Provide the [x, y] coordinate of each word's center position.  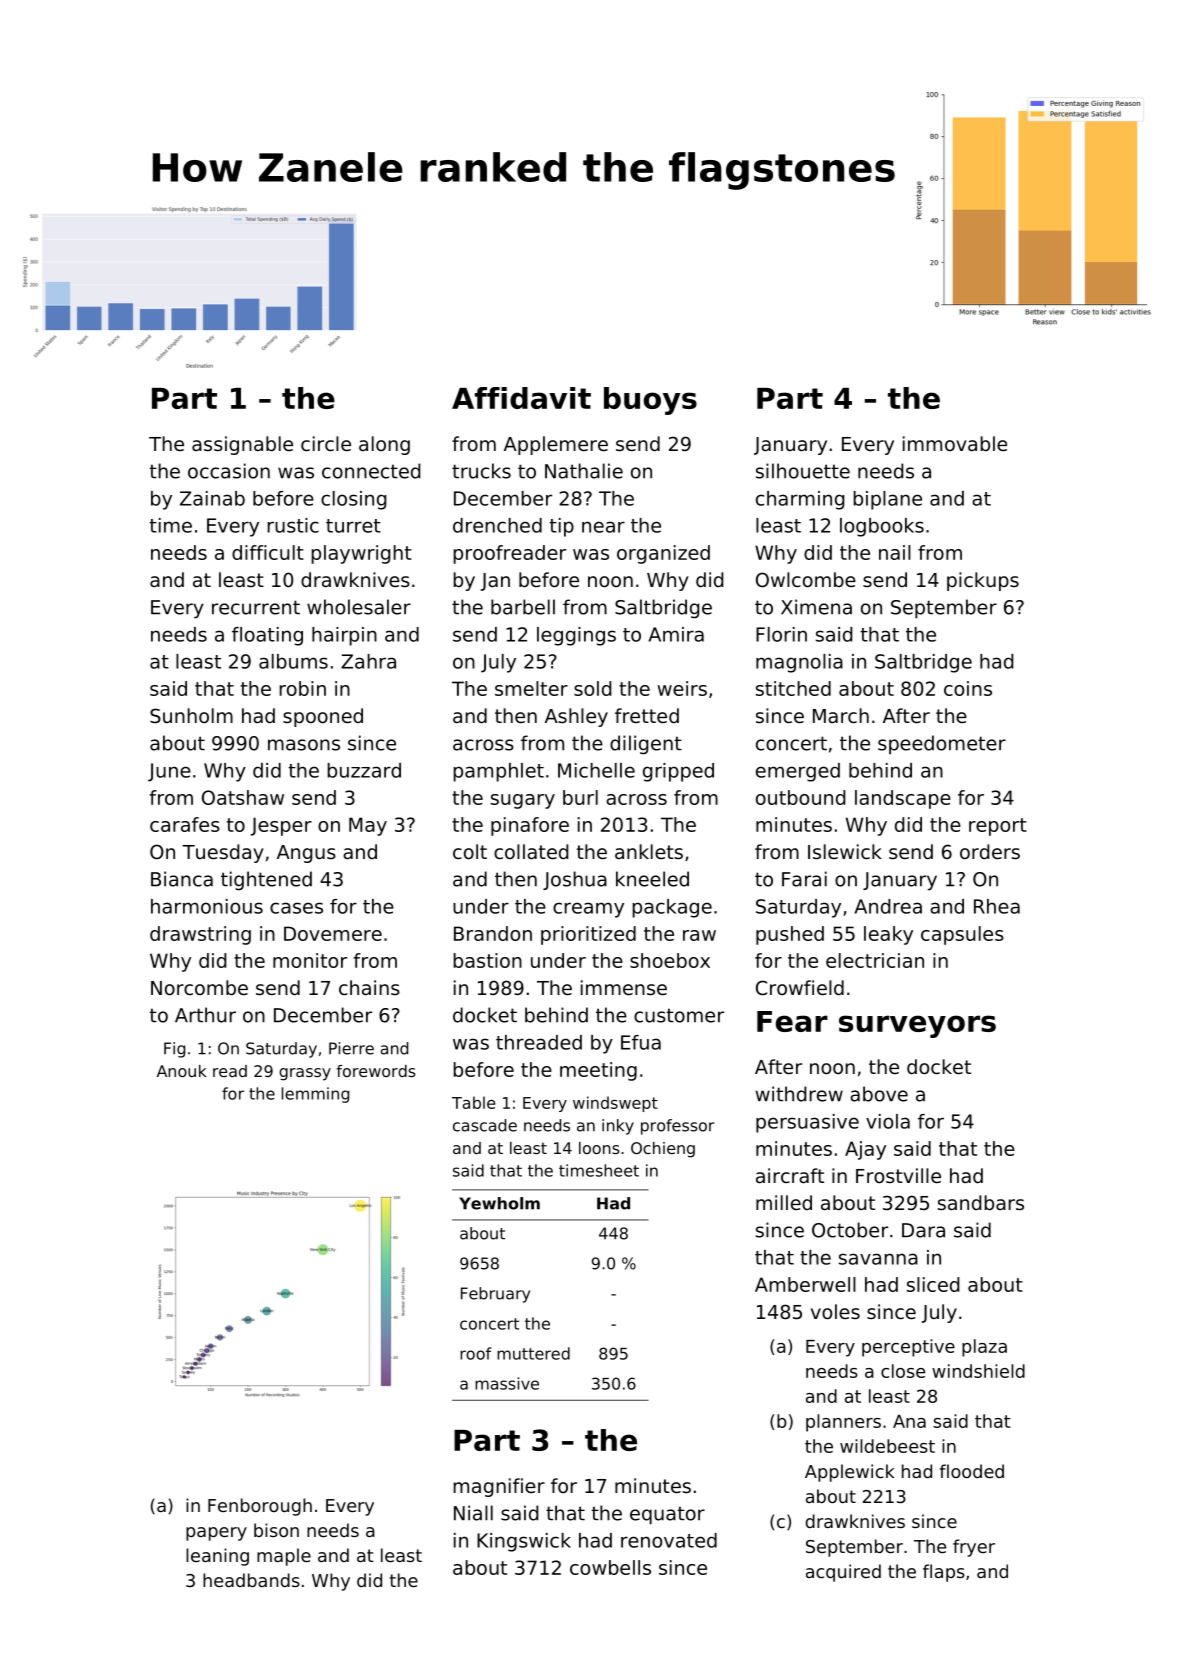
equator [667, 1515]
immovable [955, 443]
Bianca [182, 879]
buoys [650, 401]
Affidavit [521, 398]
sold [593, 688]
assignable [242, 445]
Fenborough [260, 1507]
